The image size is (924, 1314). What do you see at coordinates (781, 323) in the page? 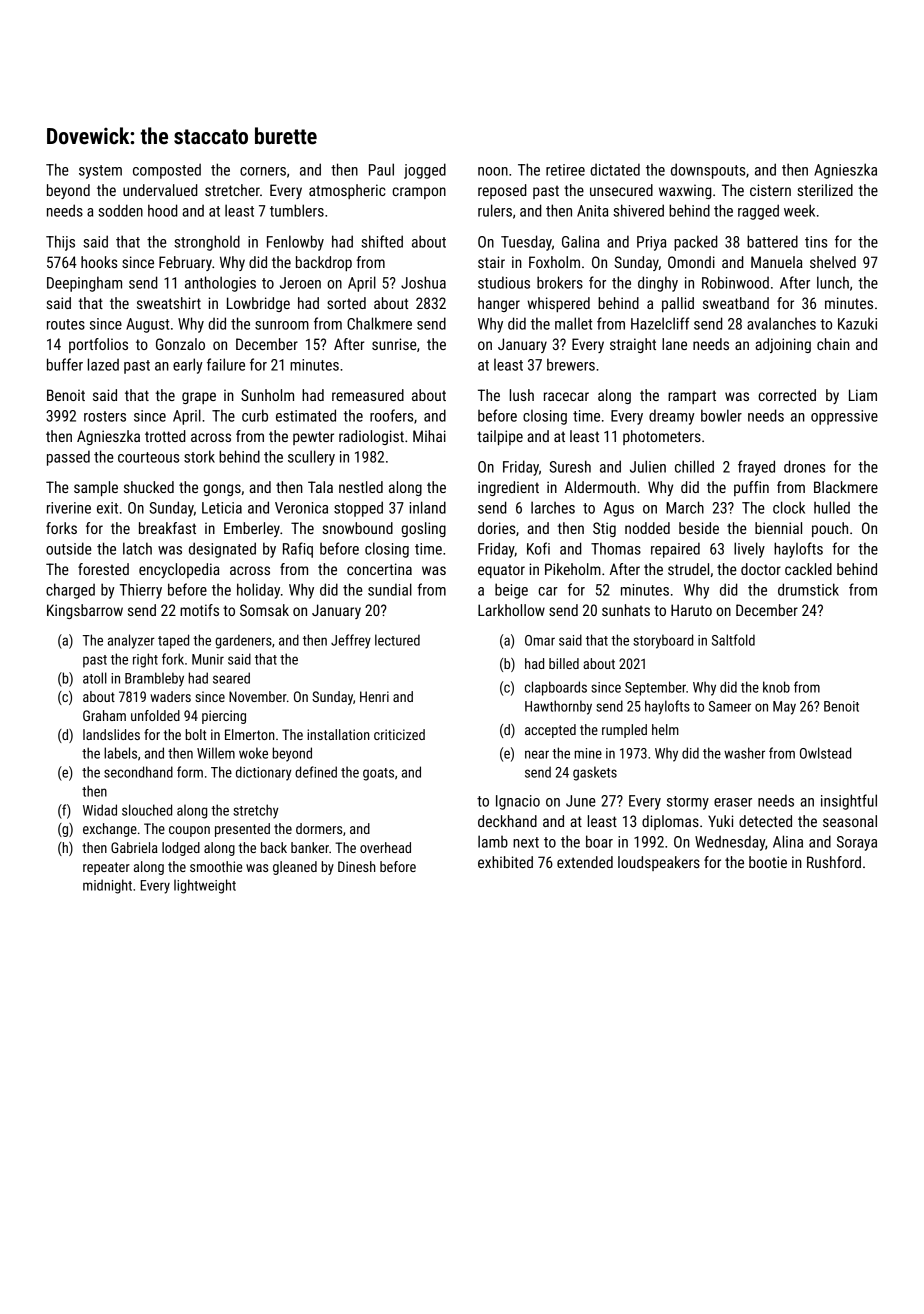
I see `avalanches` at bounding box center [781, 323].
